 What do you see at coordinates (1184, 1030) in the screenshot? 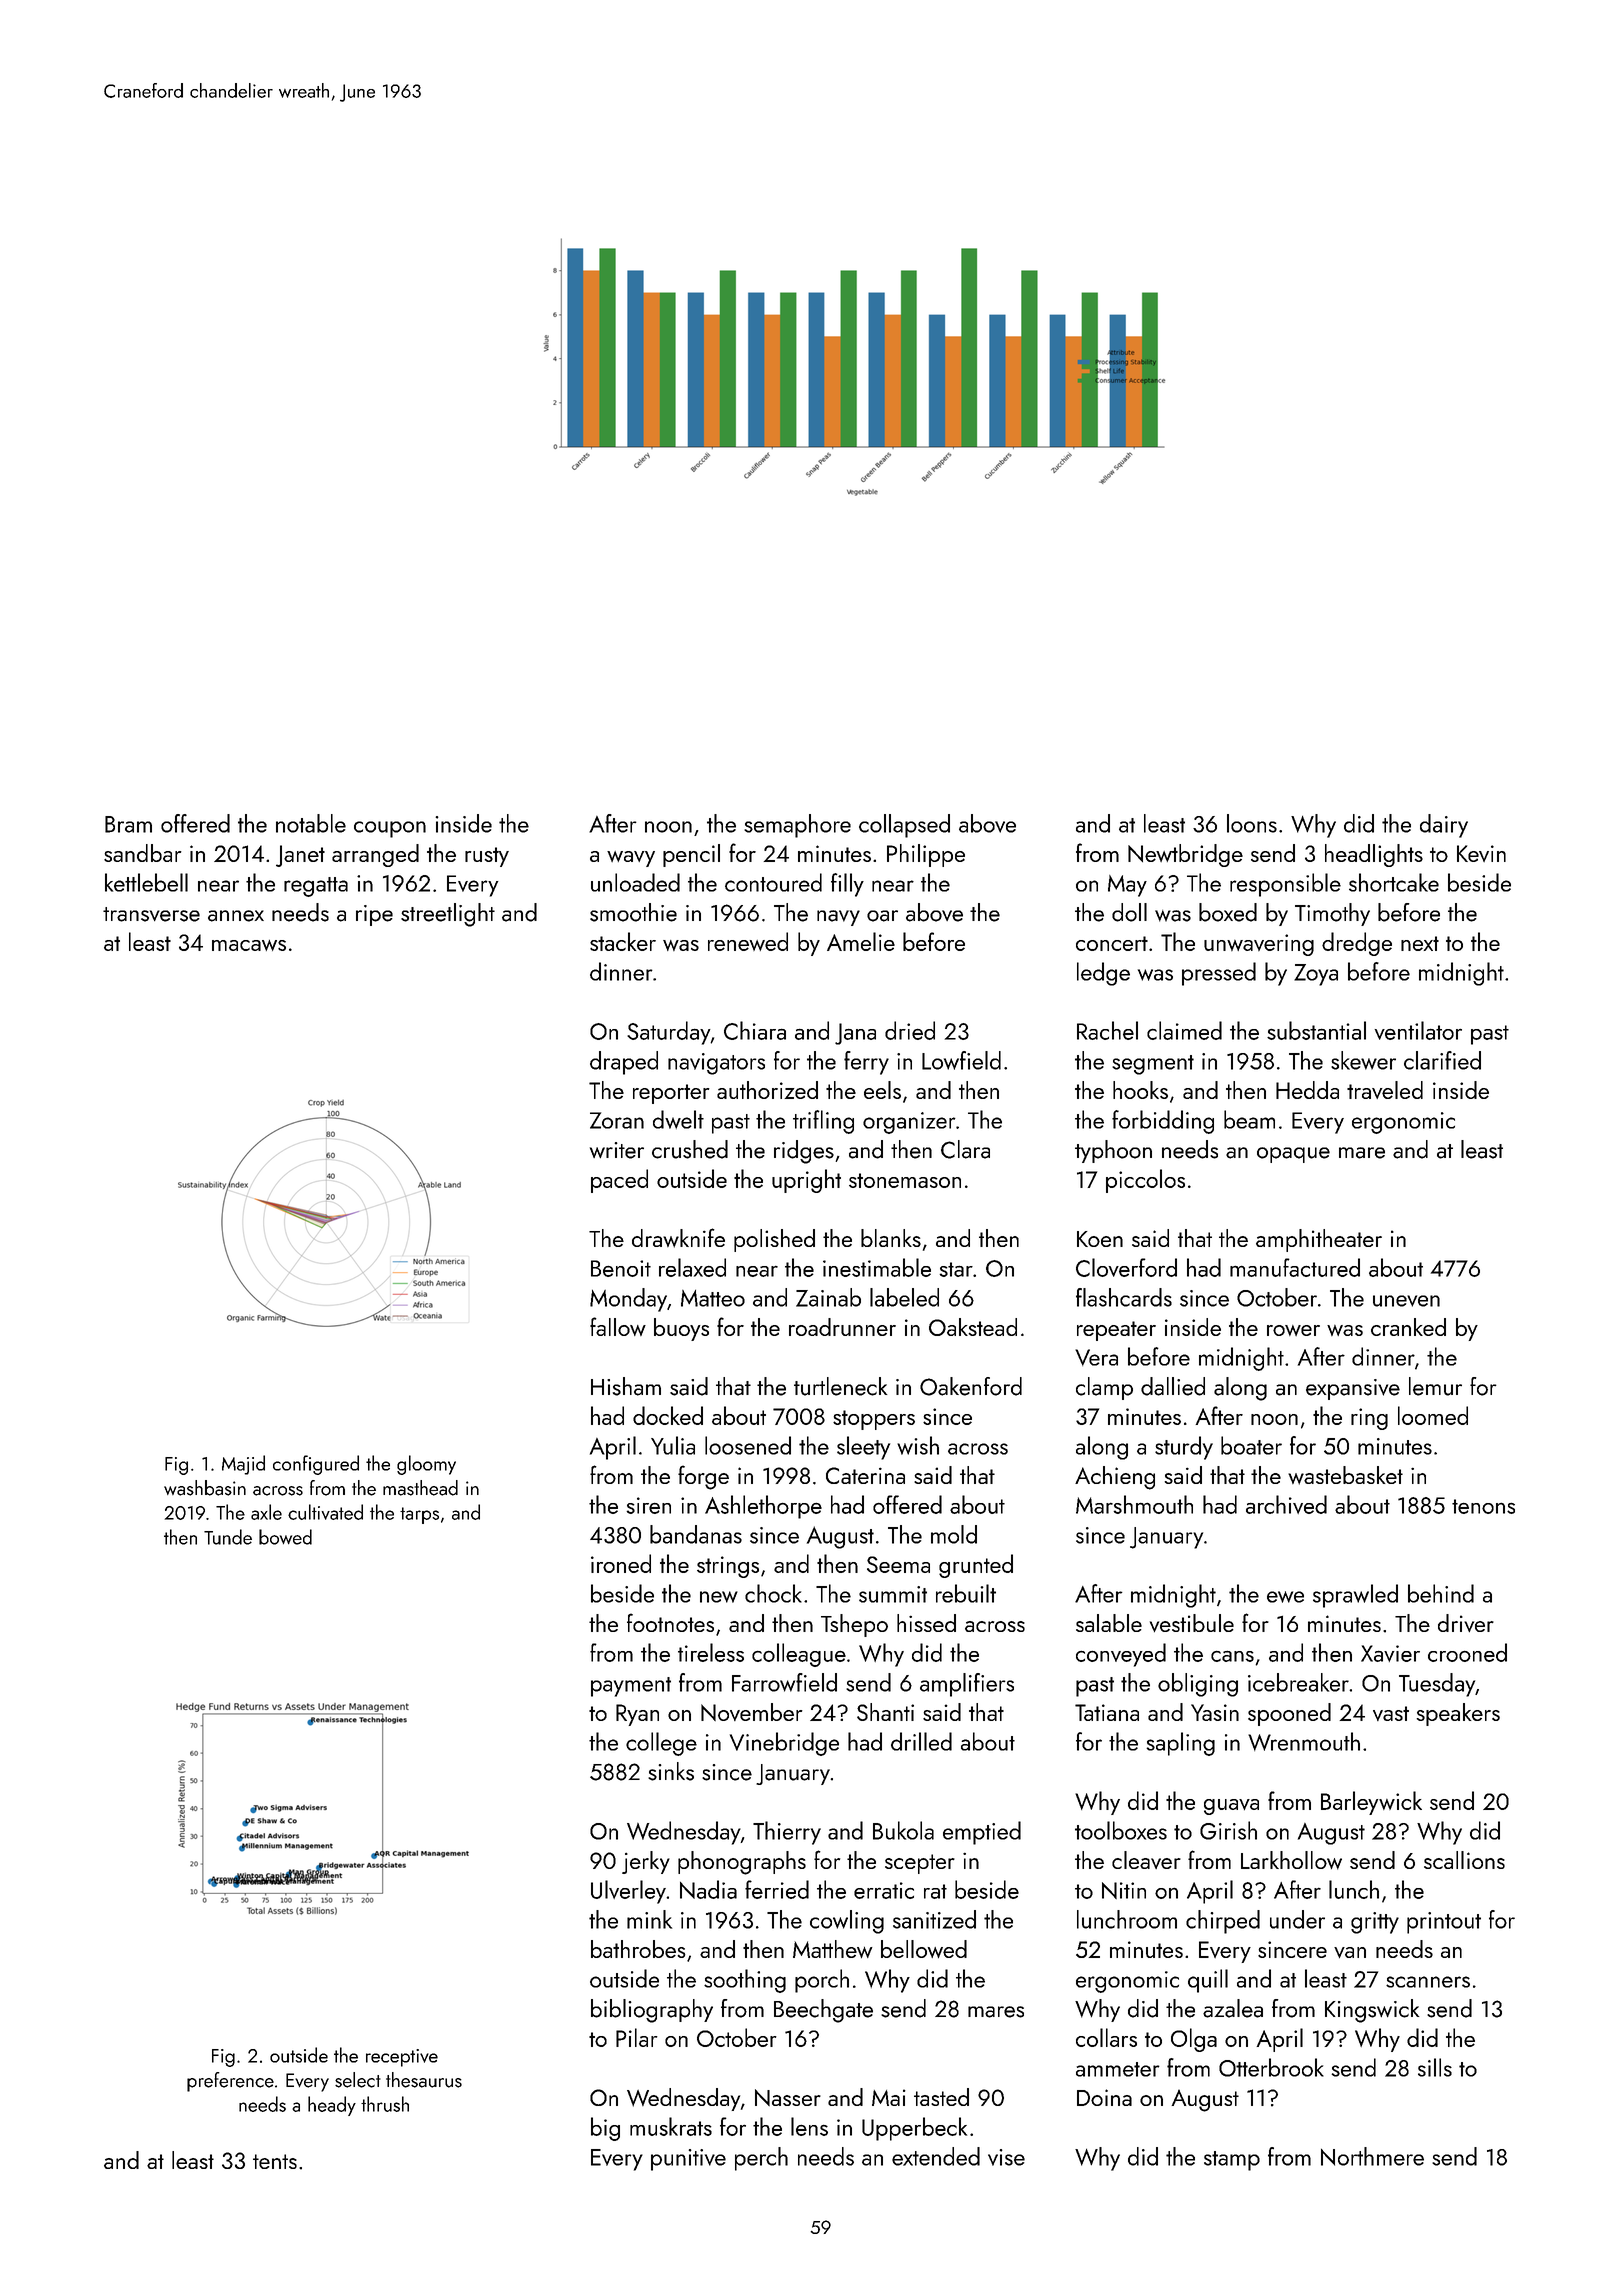
I see `claimed` at bounding box center [1184, 1030].
